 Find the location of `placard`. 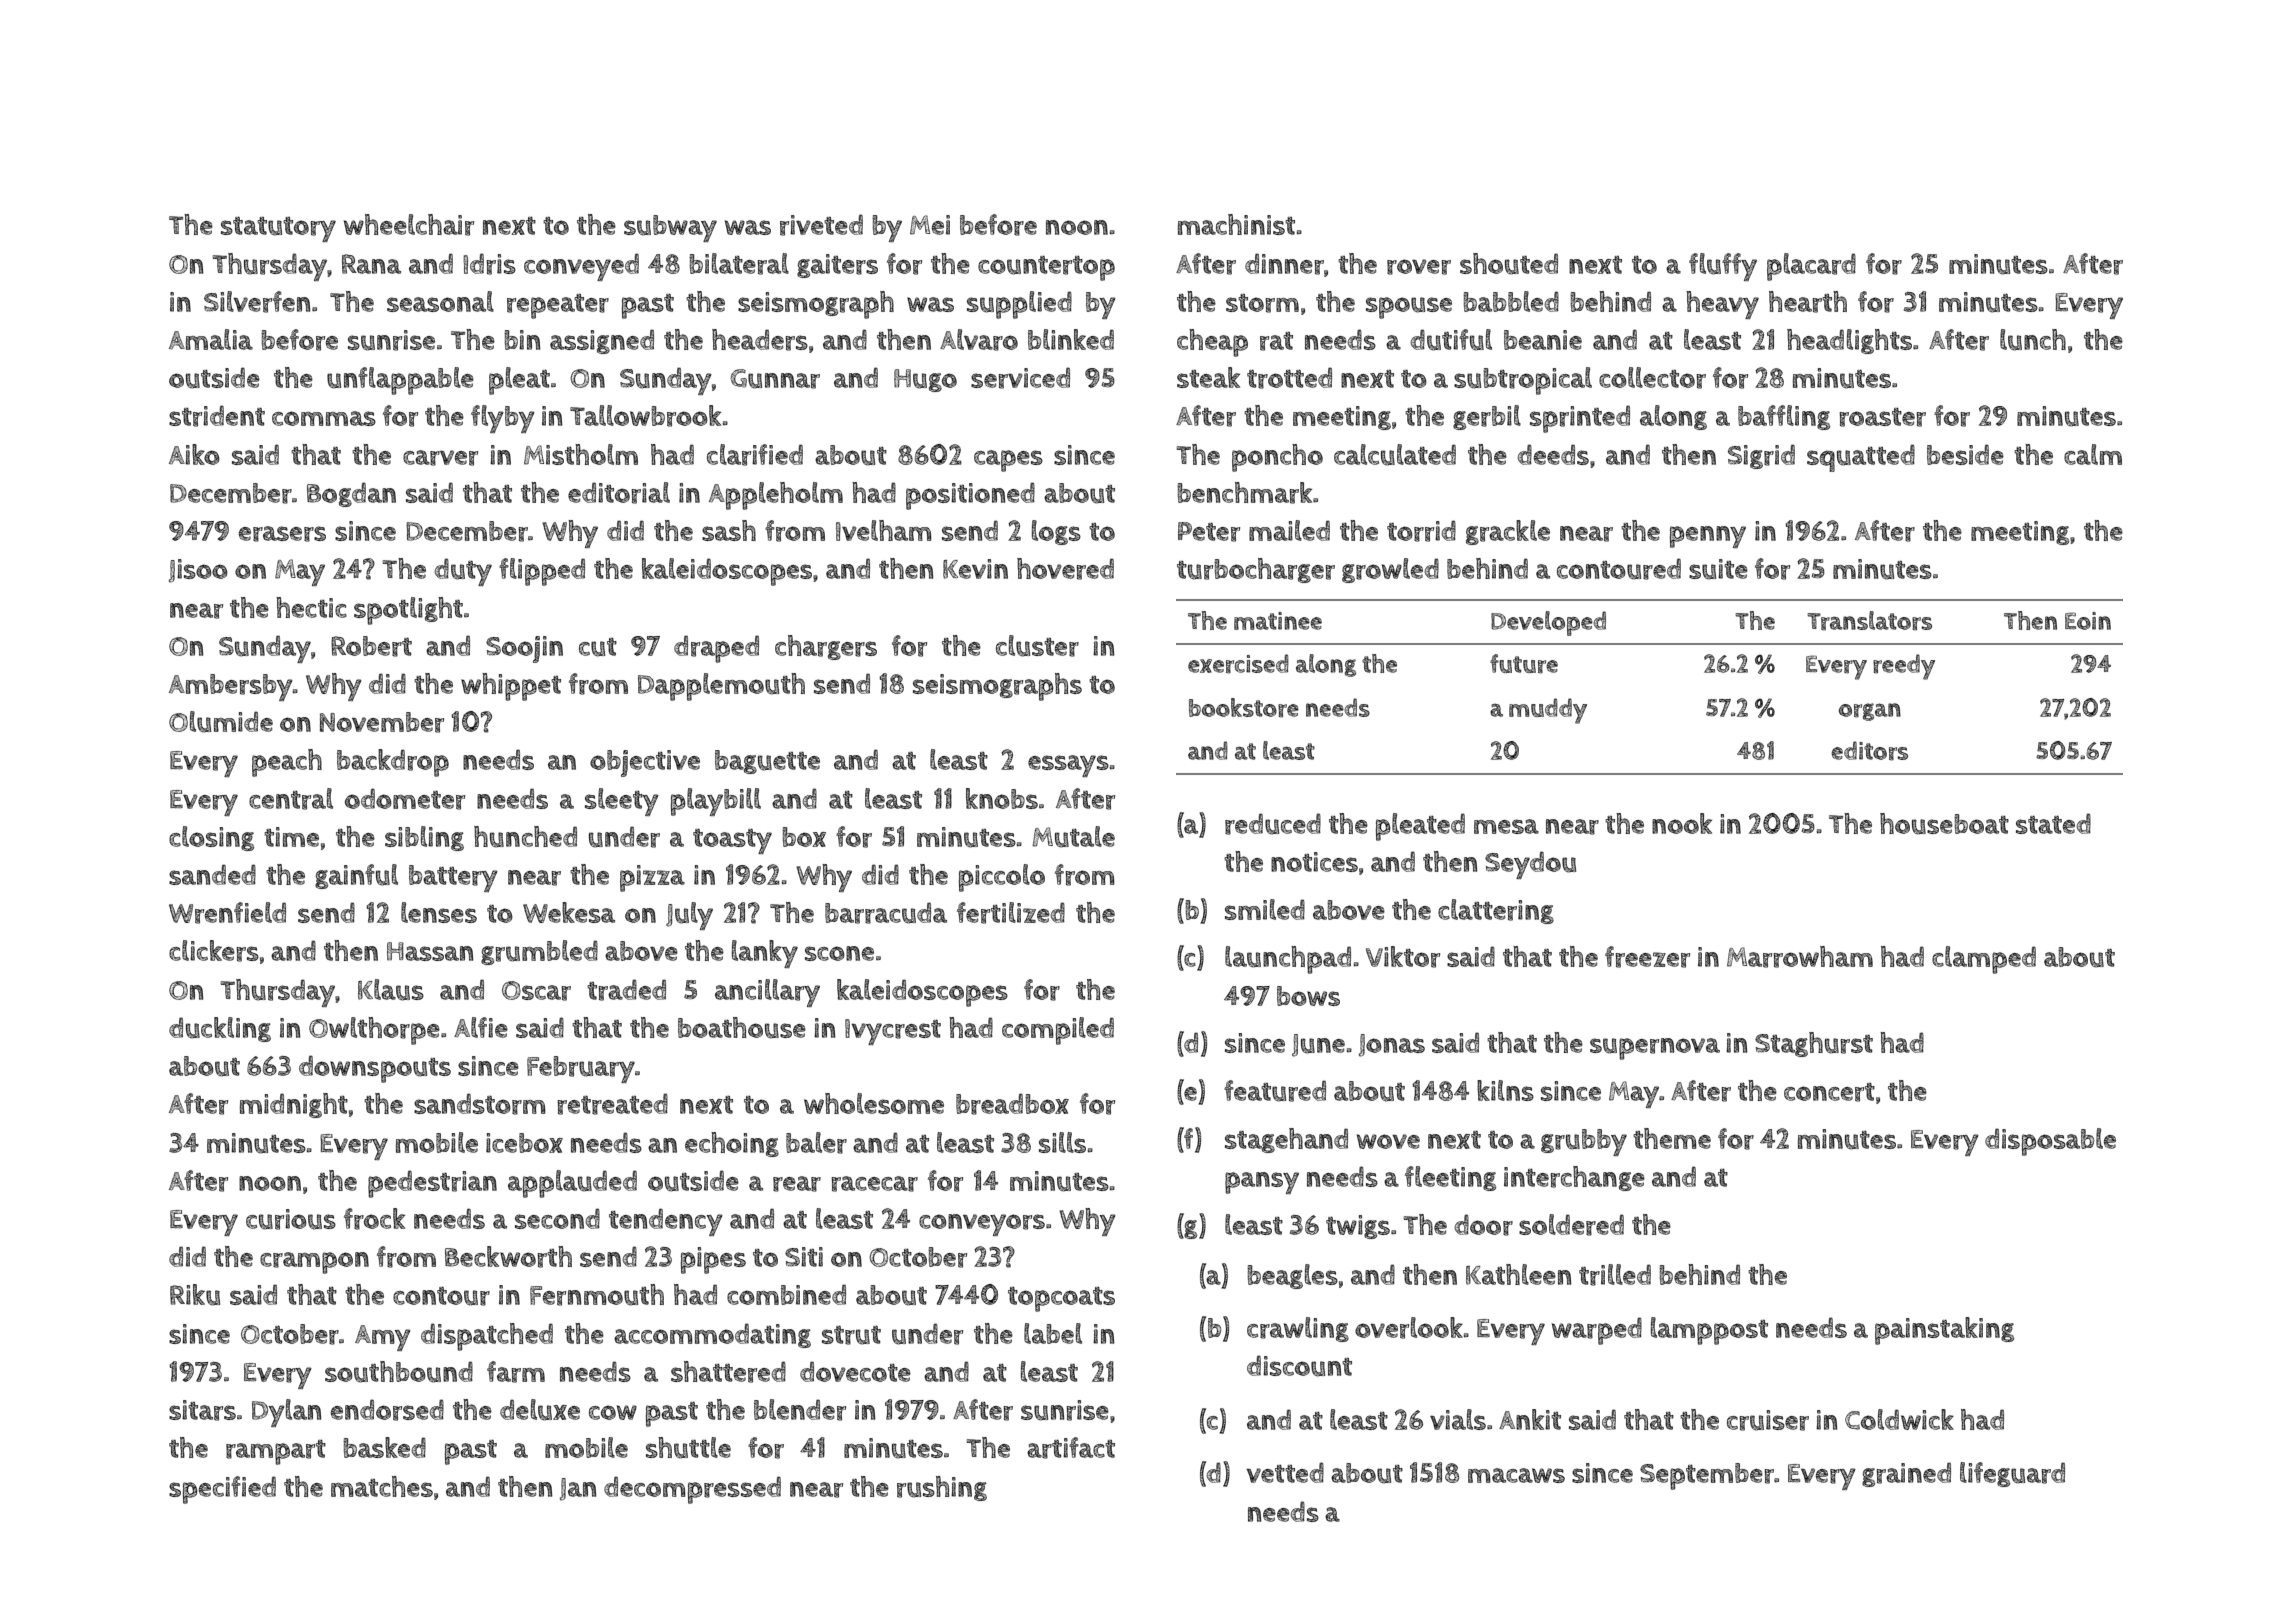

placard is located at coordinates (1811, 267).
